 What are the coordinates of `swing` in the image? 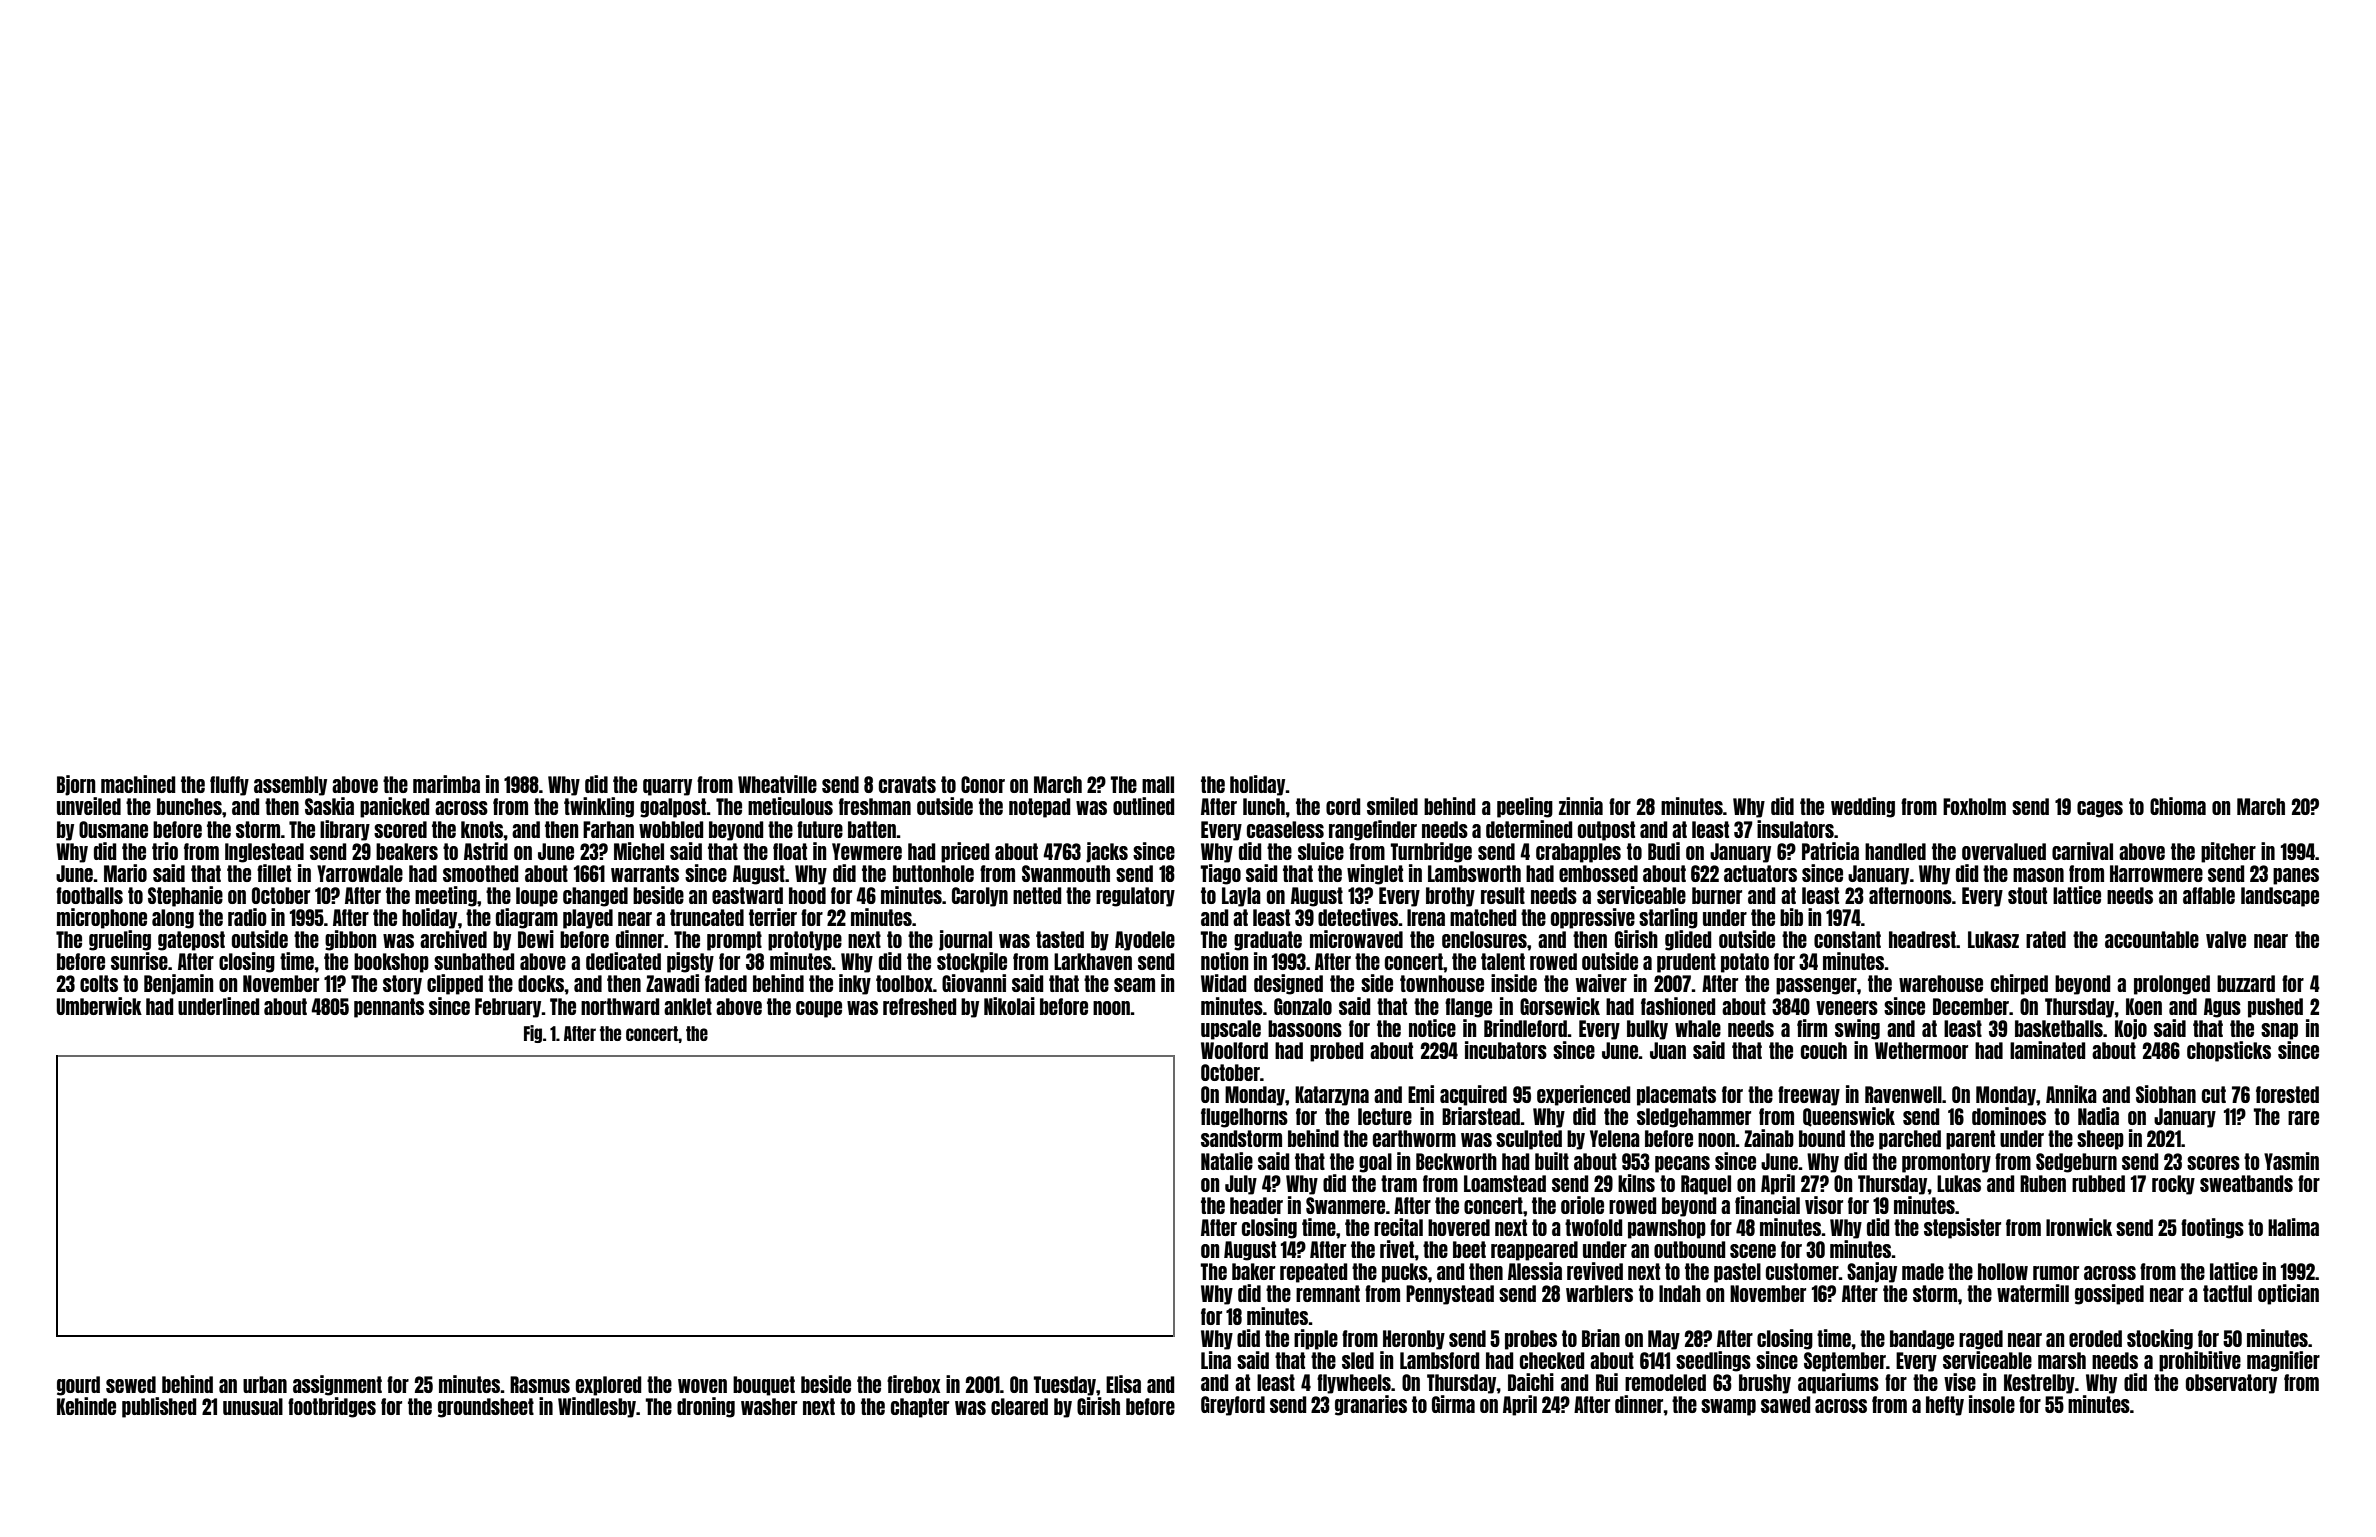 It's located at (1857, 1029).
